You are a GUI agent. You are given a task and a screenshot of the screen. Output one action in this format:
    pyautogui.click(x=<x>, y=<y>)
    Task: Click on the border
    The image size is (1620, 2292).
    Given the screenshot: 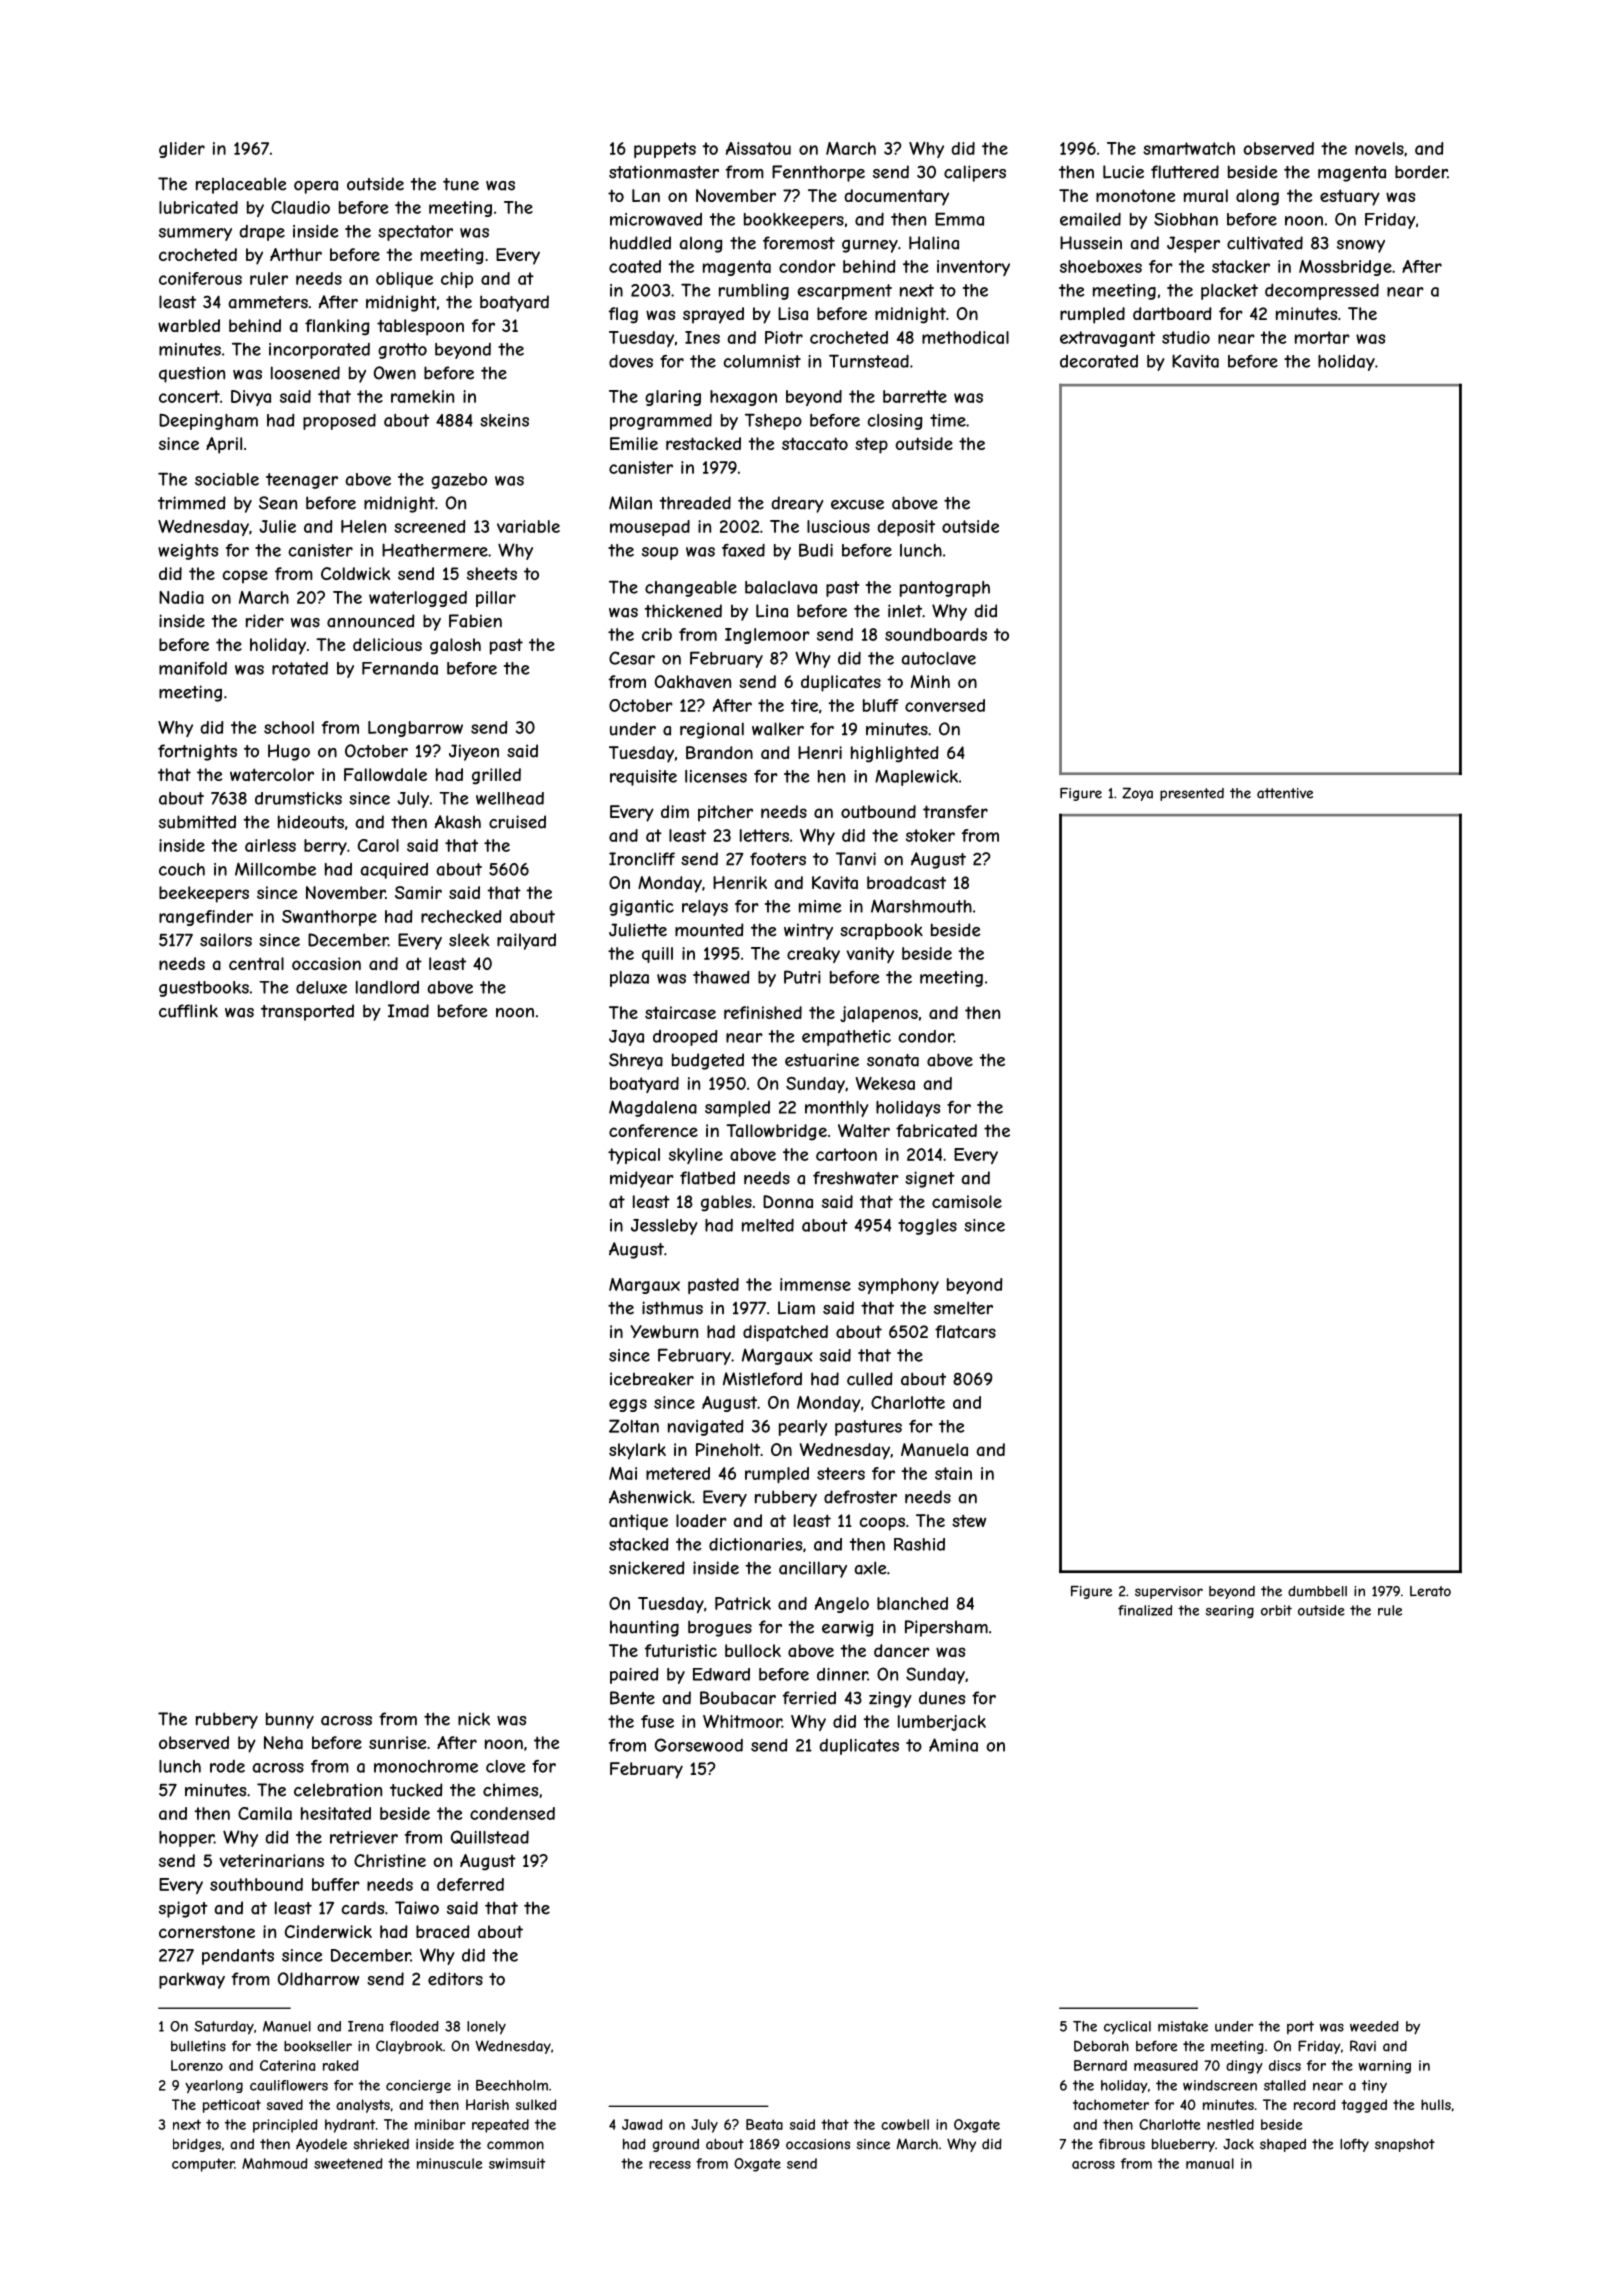 What is the action you would take?
    pyautogui.click(x=1421, y=172)
